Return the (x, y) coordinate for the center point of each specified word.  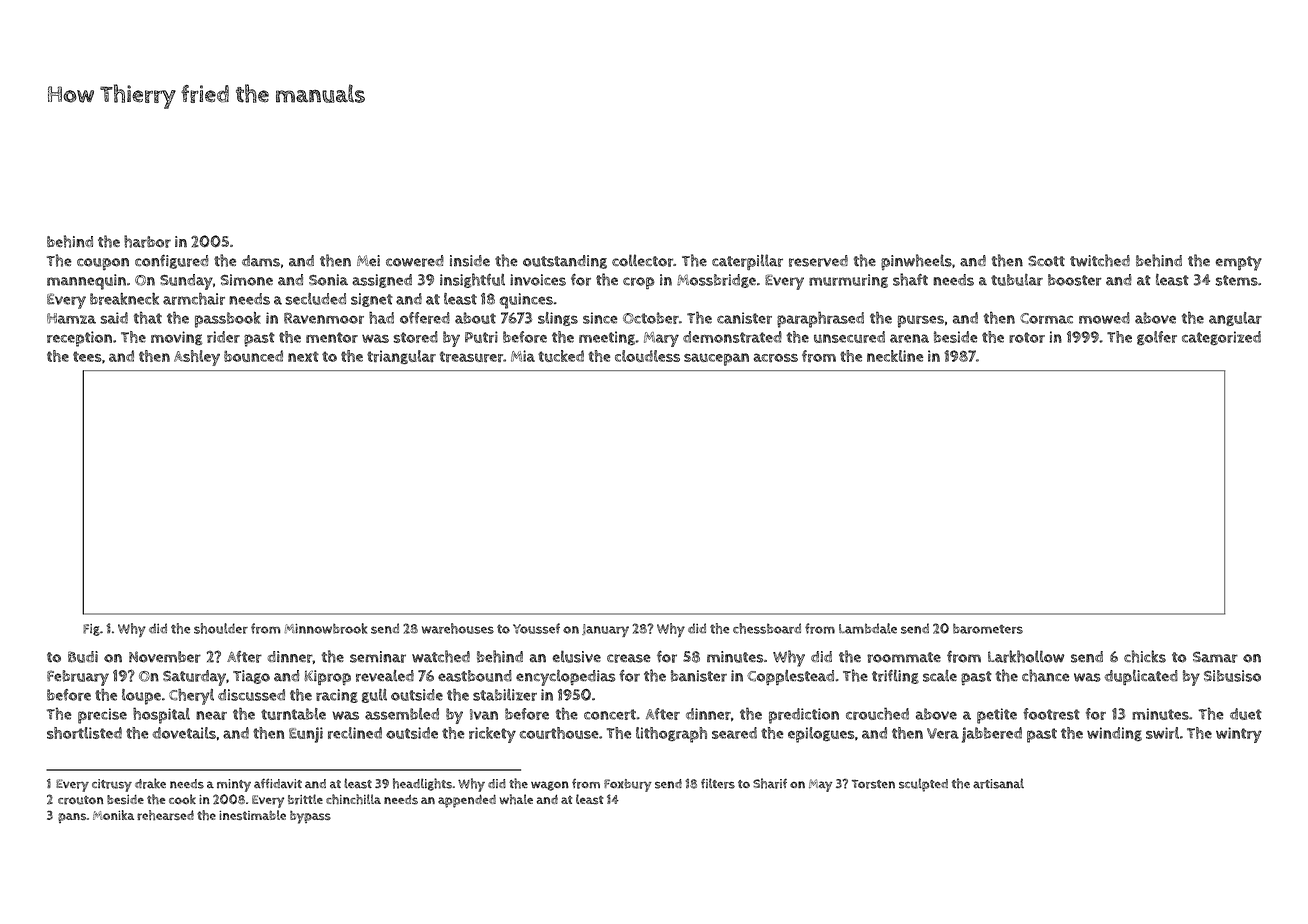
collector (642, 260)
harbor (147, 241)
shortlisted (84, 733)
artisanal (998, 783)
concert (610, 714)
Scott (1046, 261)
